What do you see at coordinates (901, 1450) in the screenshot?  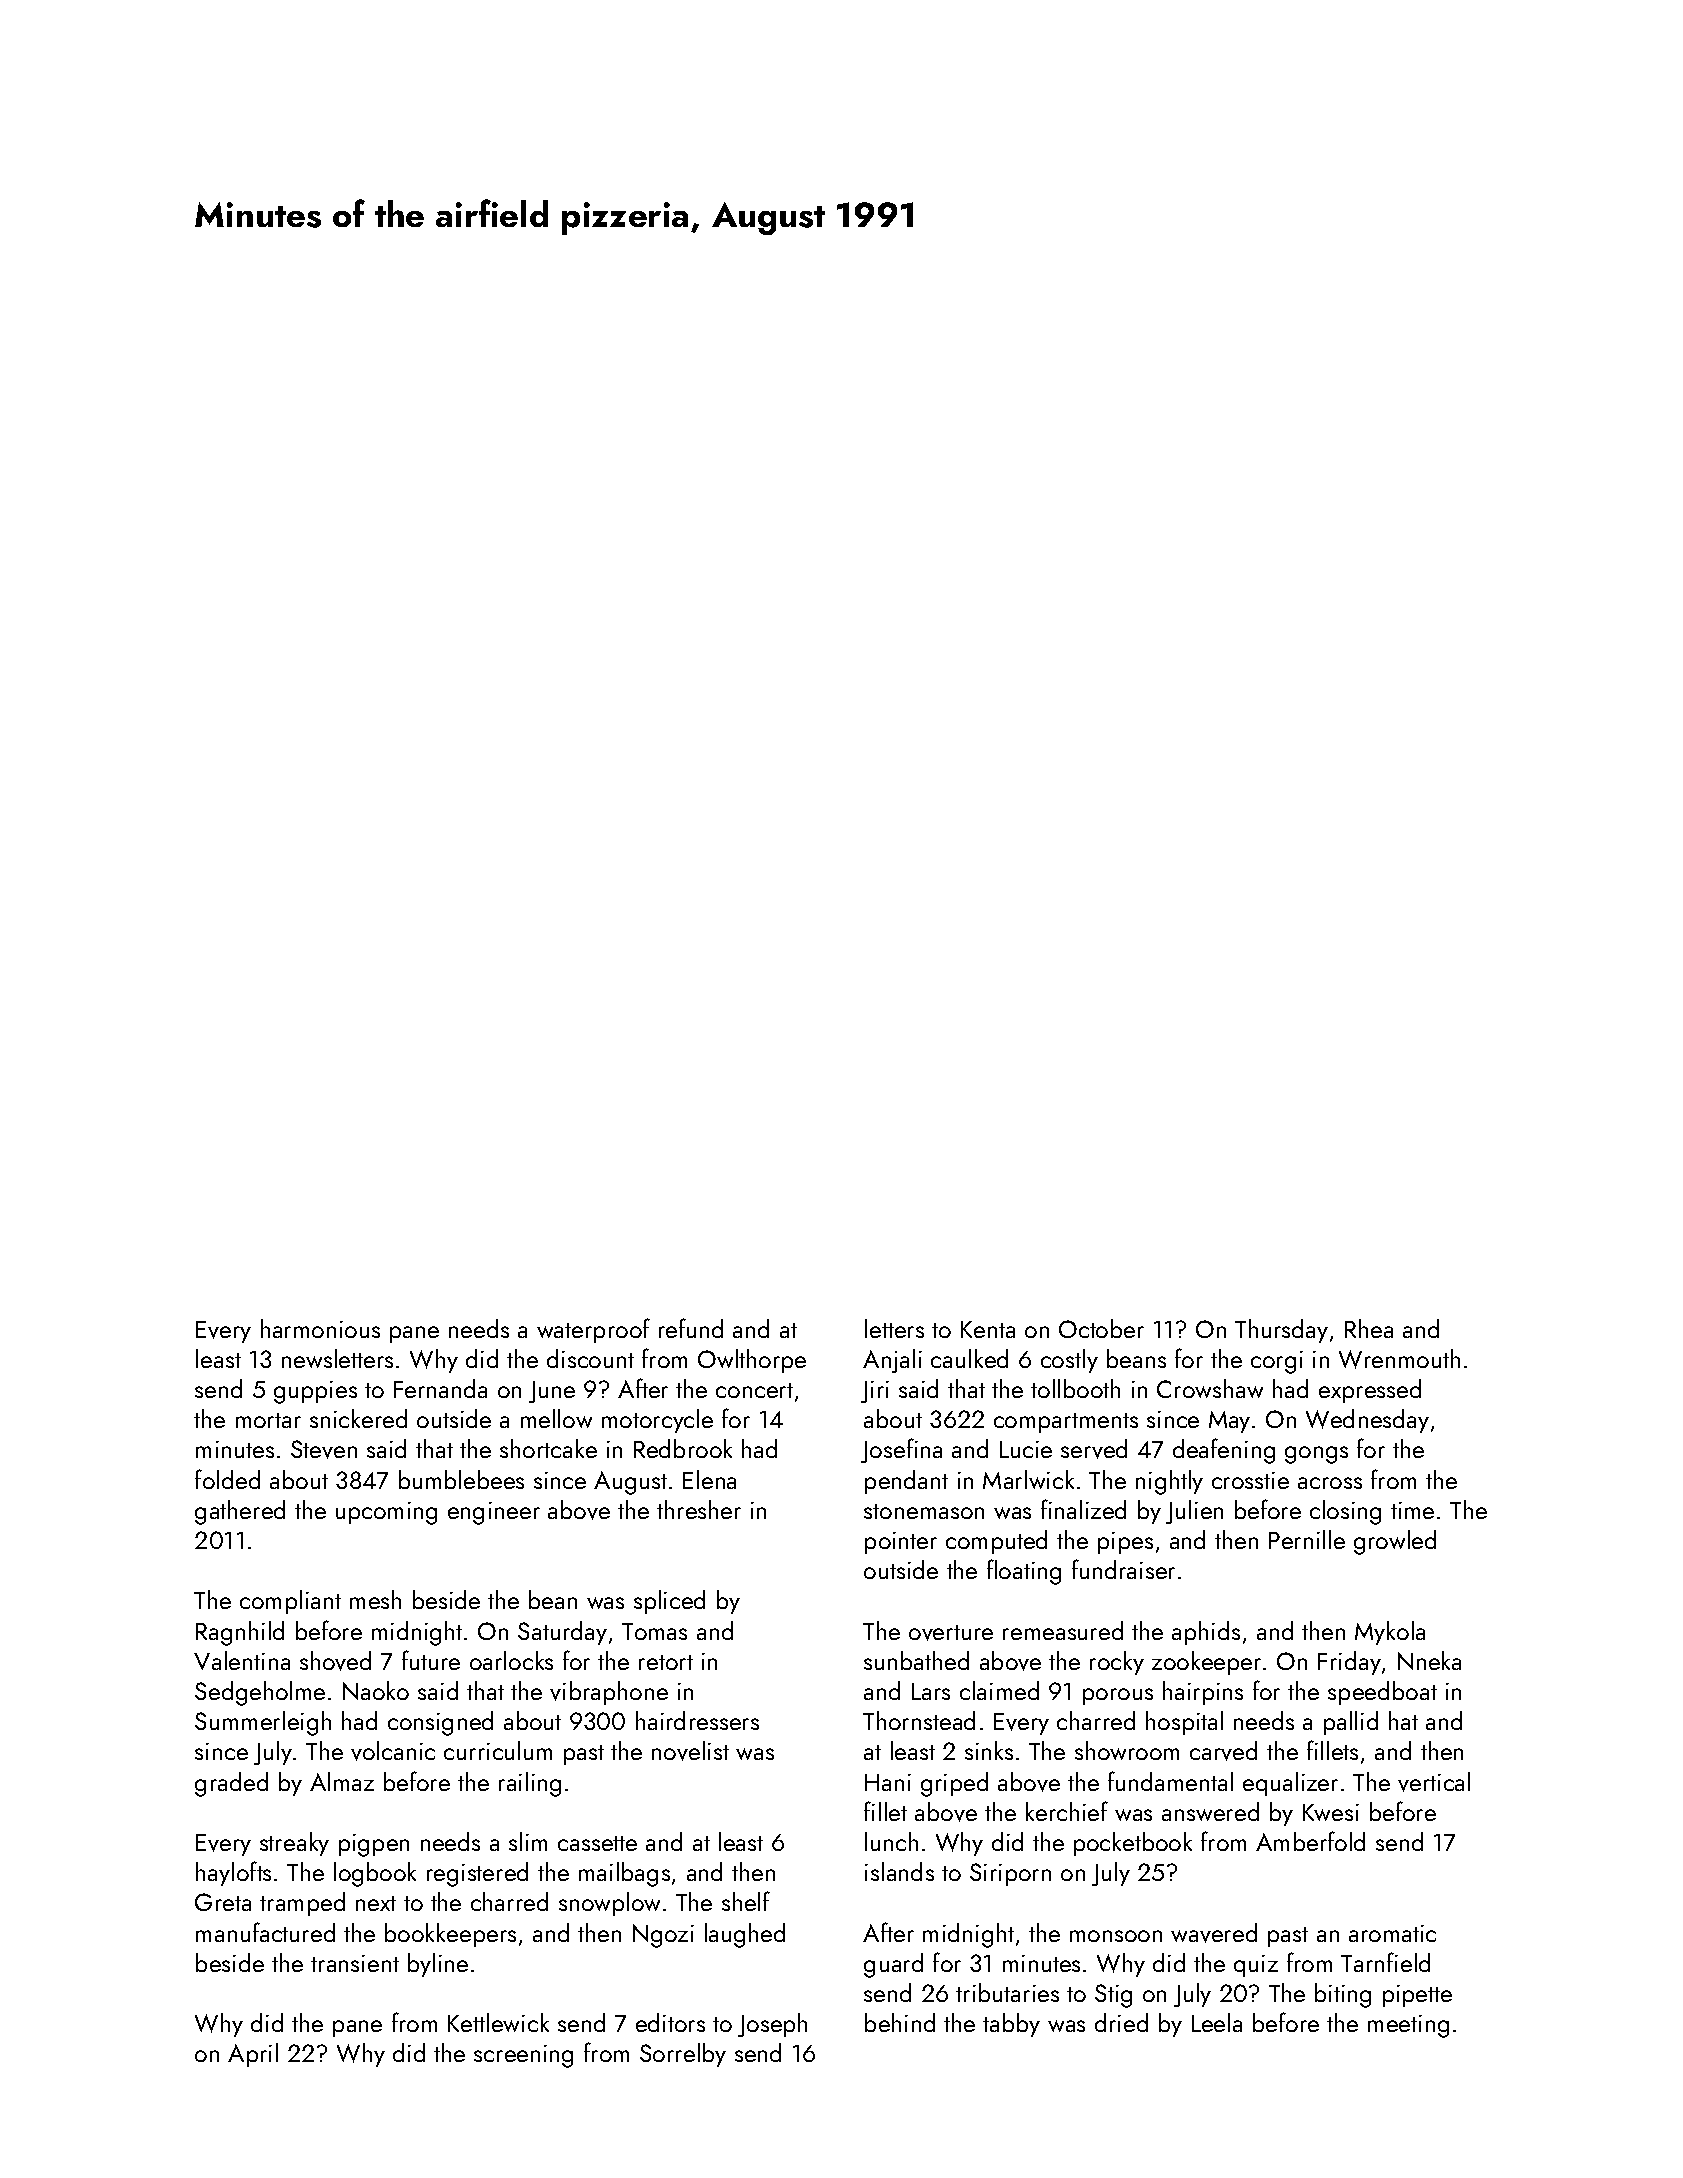 I see `Josefina` at bounding box center [901, 1450].
